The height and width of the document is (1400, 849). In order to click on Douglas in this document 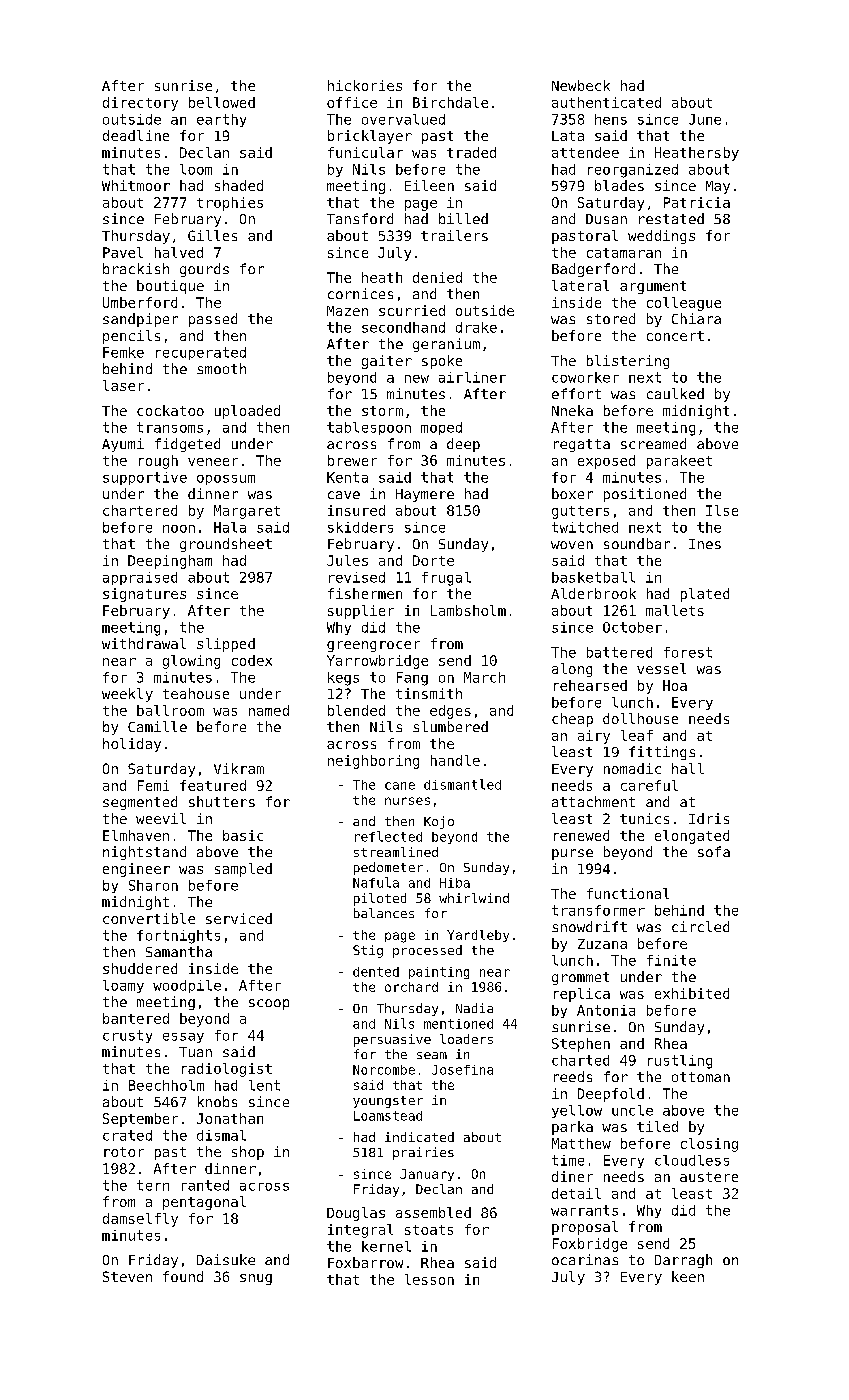, I will do `click(356, 1214)`.
